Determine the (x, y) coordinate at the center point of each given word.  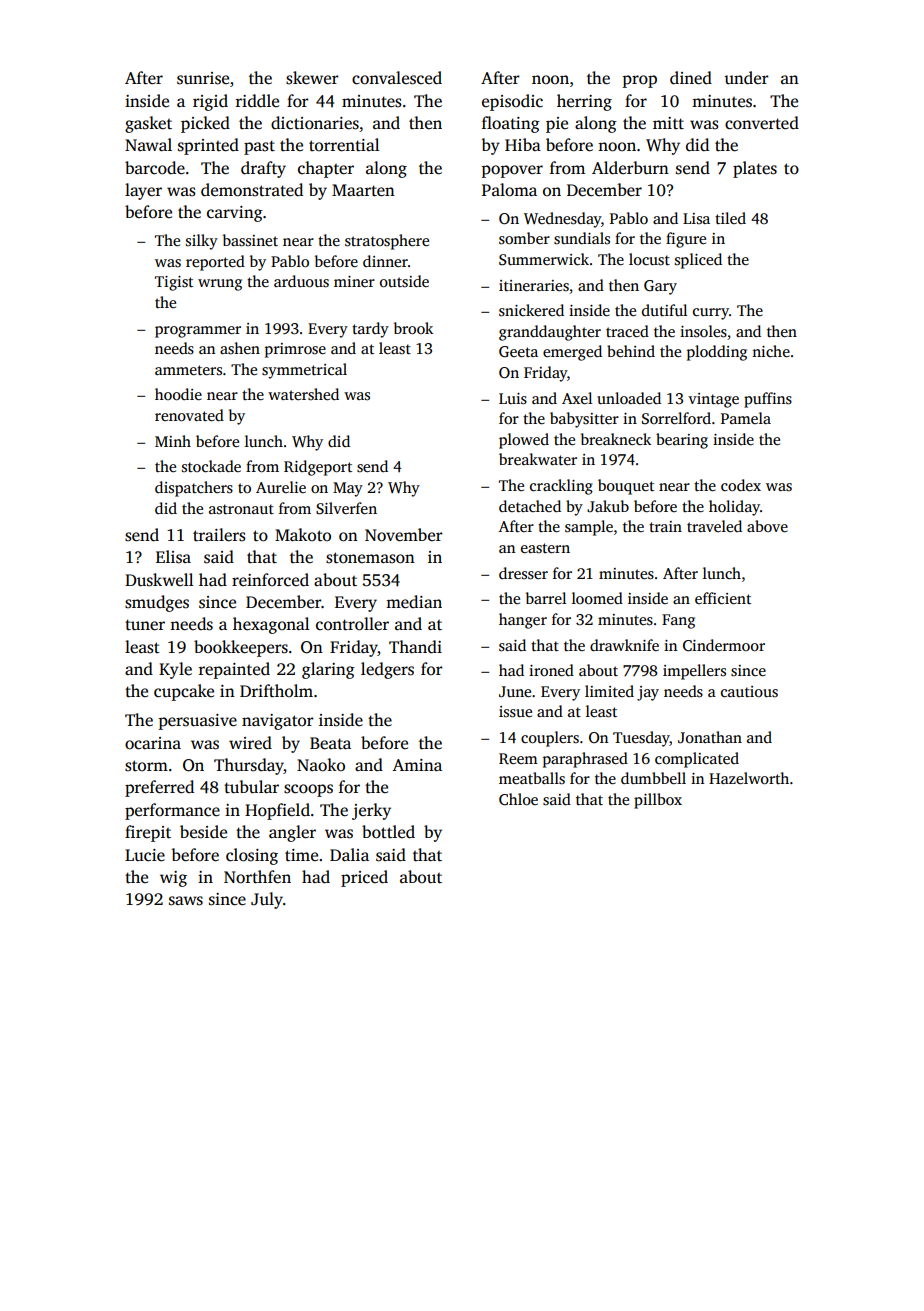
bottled (388, 832)
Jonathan (710, 737)
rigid (210, 102)
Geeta (518, 351)
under (746, 78)
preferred (159, 788)
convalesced (397, 78)
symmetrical (304, 371)
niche (771, 351)
